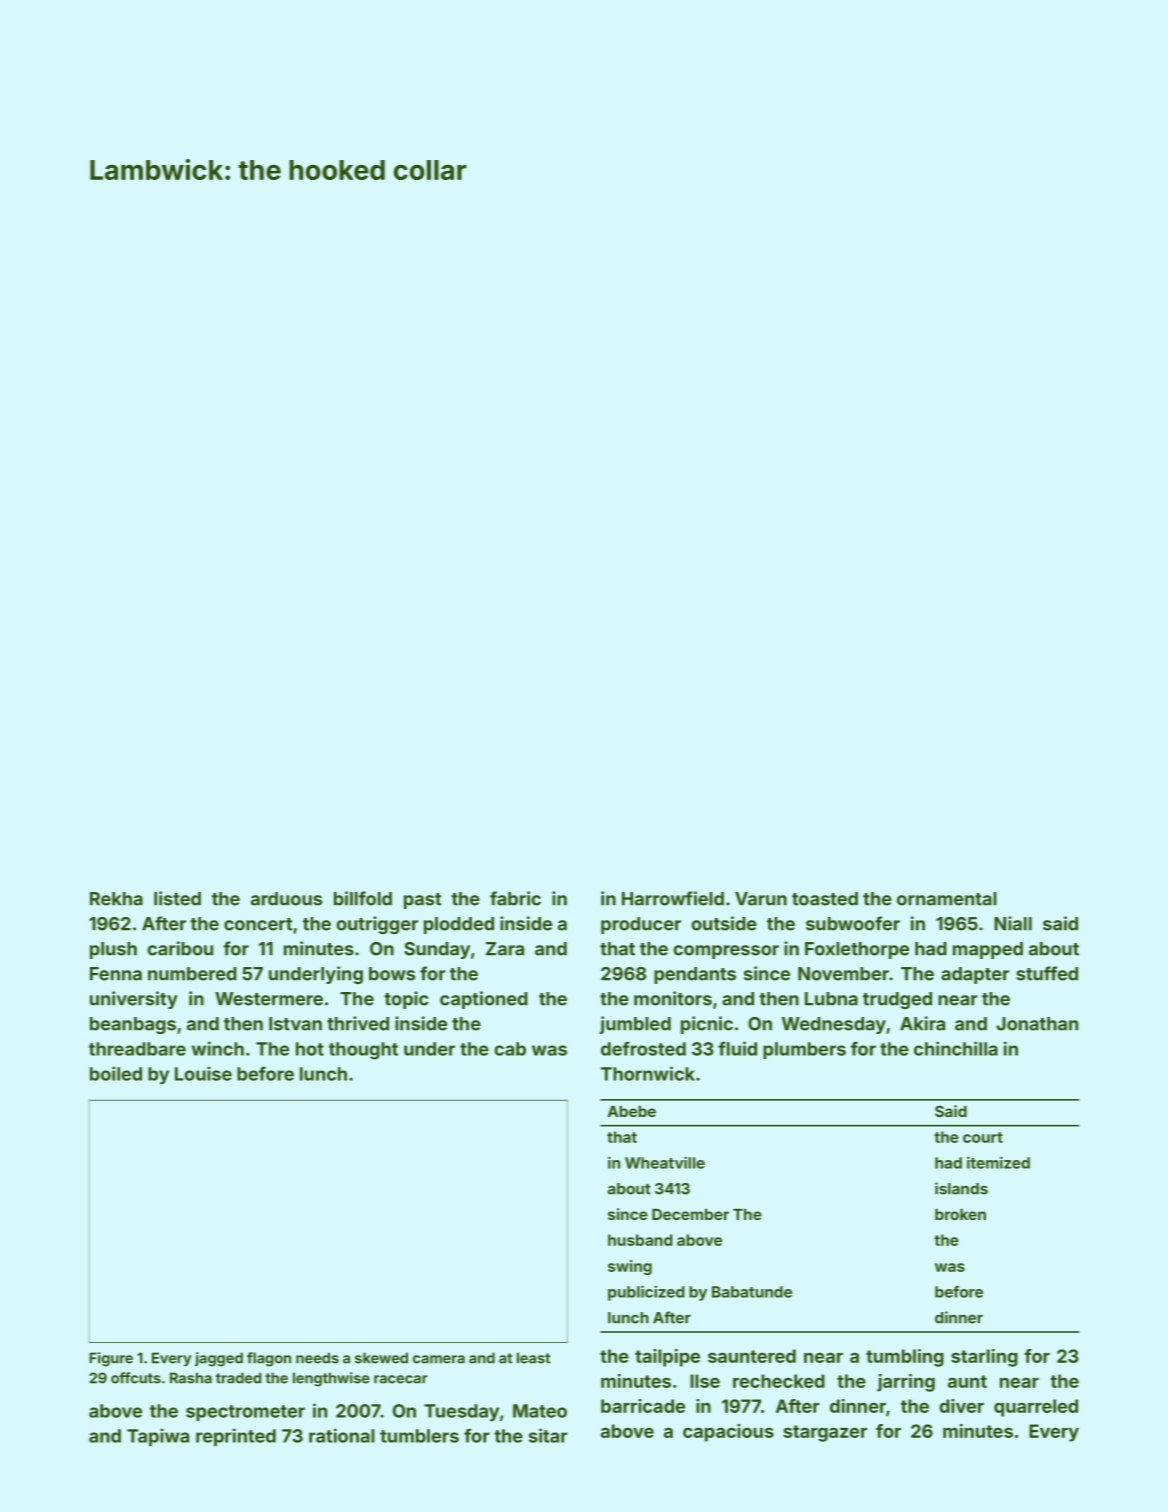 The image size is (1168, 1512). What do you see at coordinates (947, 899) in the document?
I see `ornamental` at bounding box center [947, 899].
